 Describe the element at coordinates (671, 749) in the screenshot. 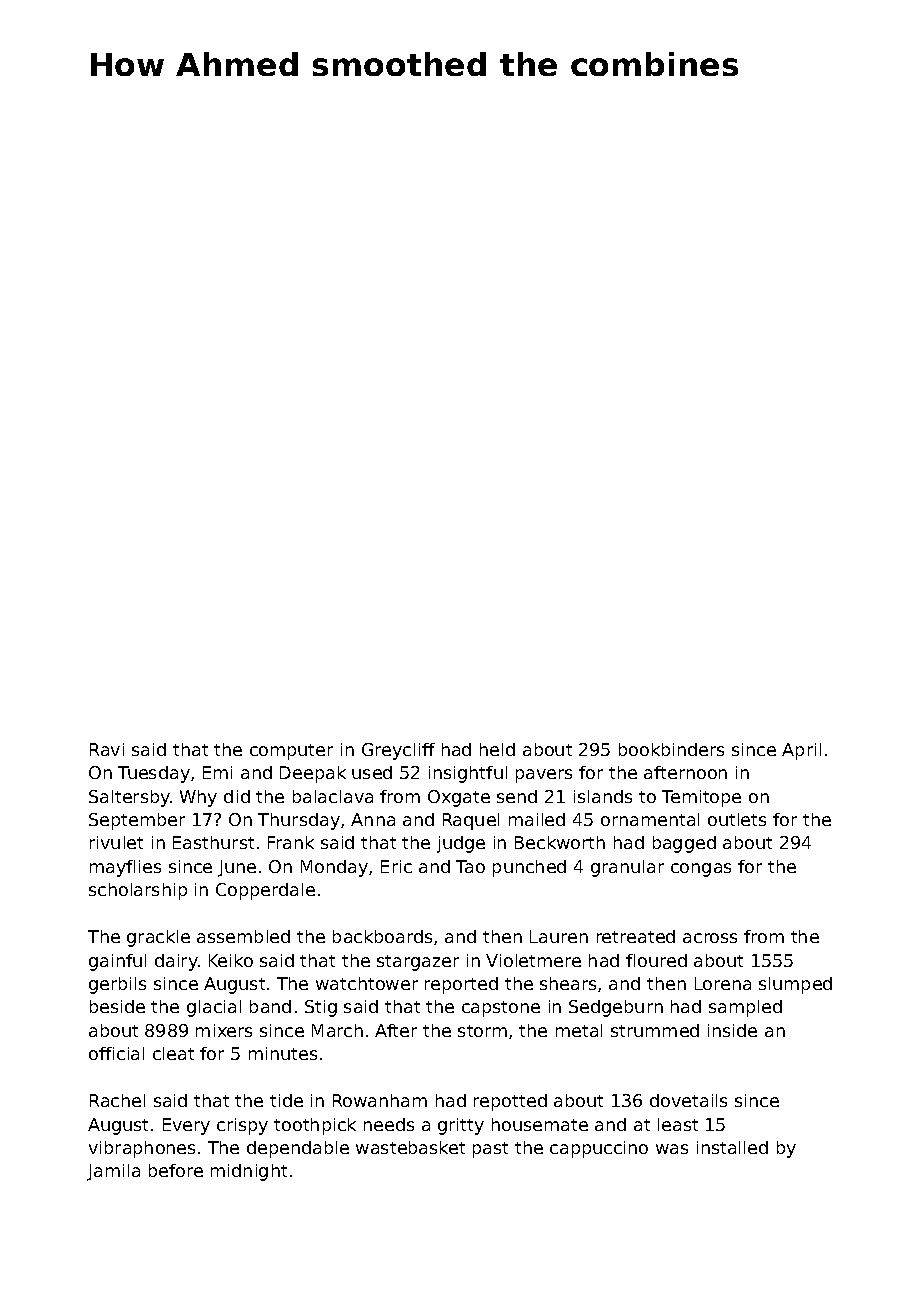

I see `bookbinders` at that location.
